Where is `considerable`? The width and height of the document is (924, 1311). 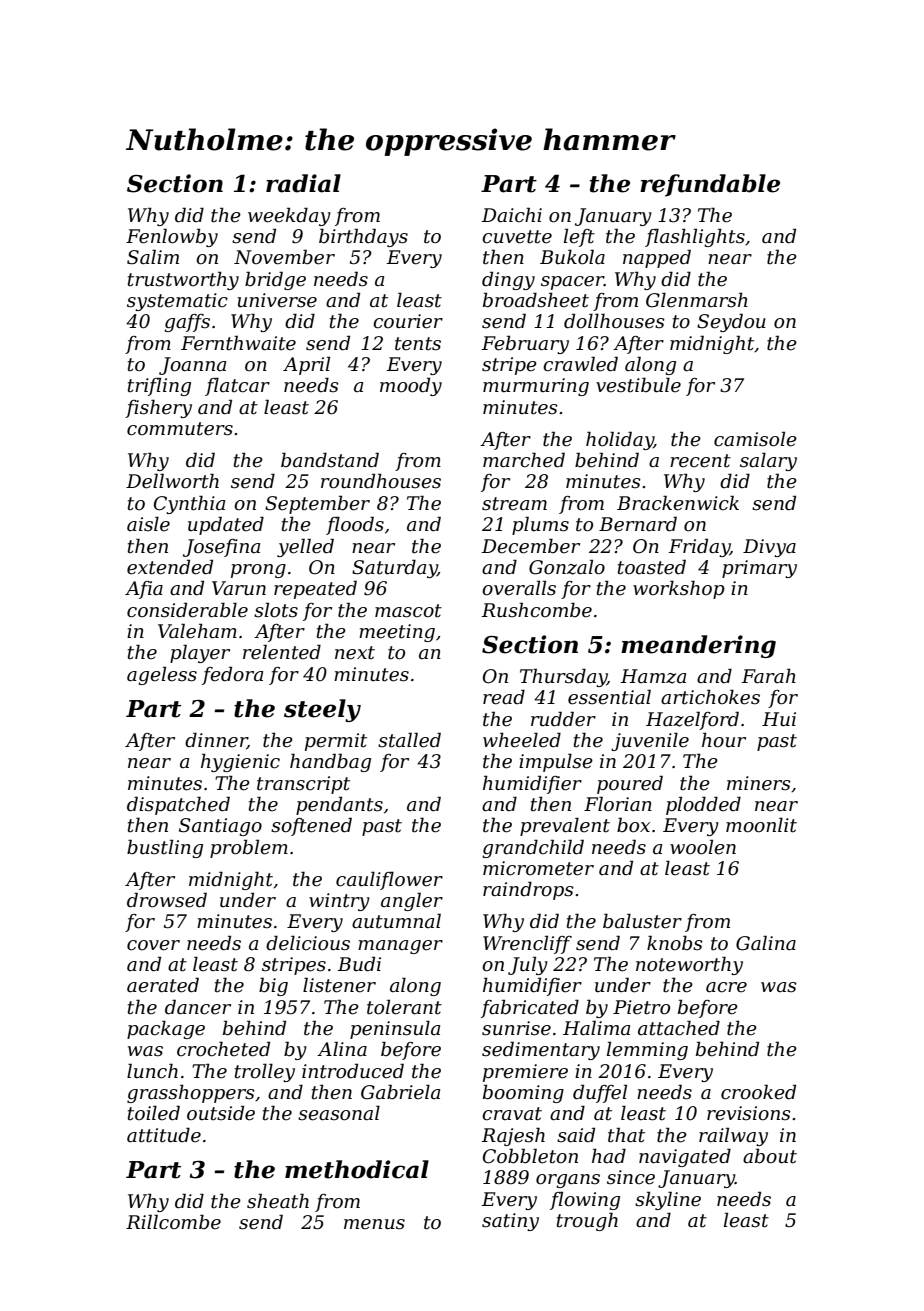
considerable is located at coordinates (187, 610).
